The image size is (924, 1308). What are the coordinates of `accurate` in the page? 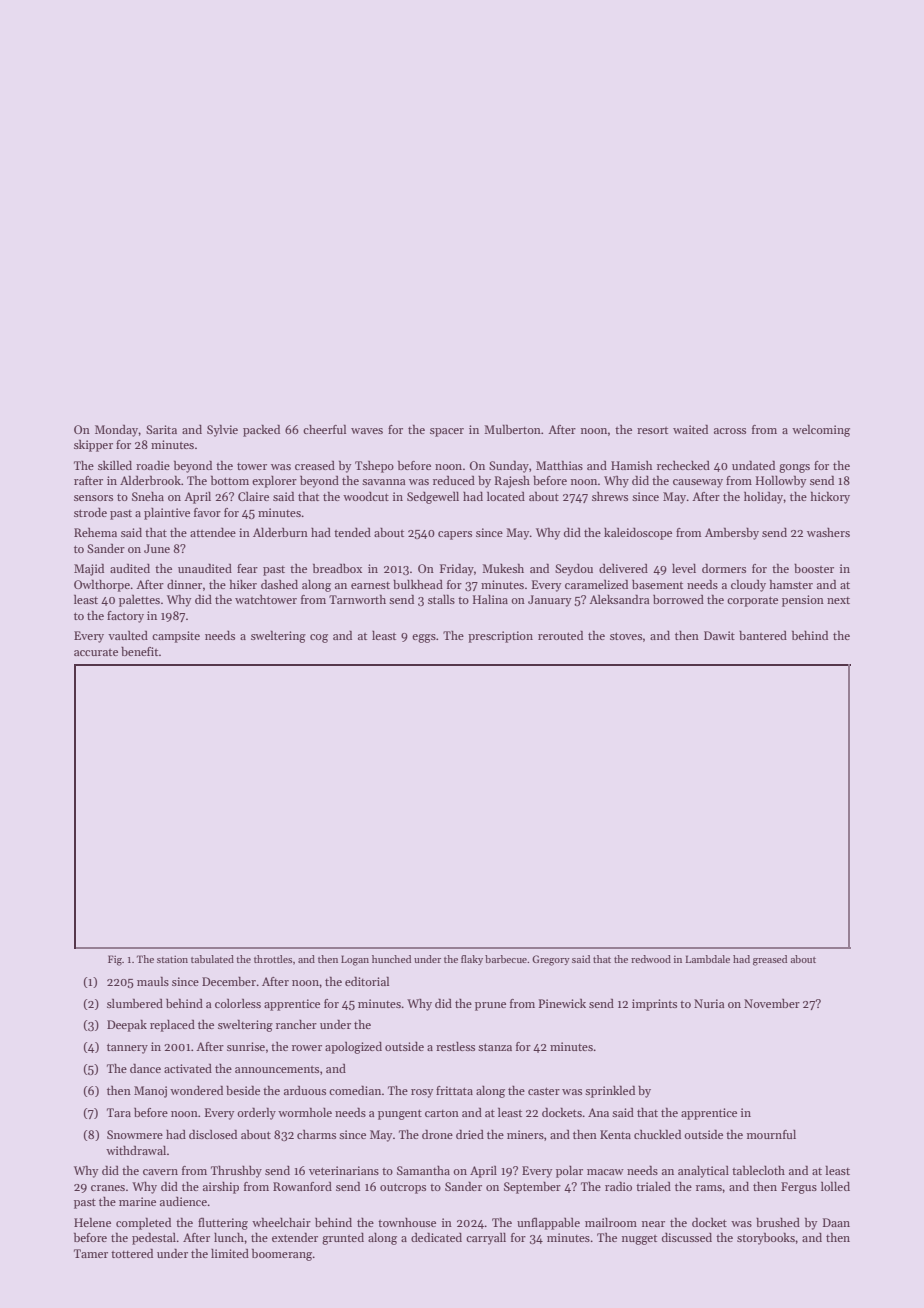 It's located at (96, 652).
